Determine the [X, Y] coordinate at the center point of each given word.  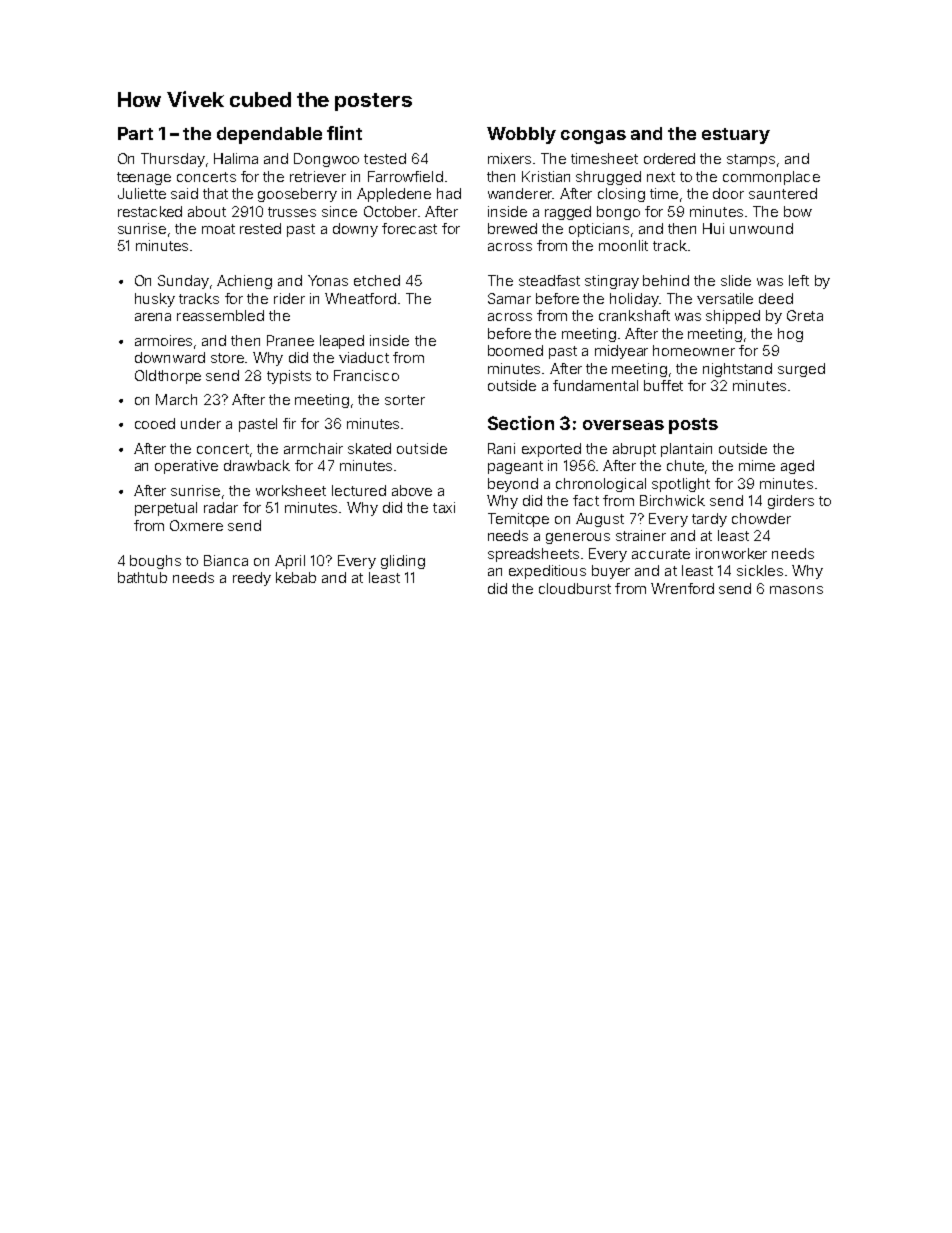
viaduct [364, 357]
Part [135, 133]
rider [289, 298]
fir [289, 423]
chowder [761, 518]
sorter [405, 400]
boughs [155, 562]
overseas [623, 425]
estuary [736, 136]
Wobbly [521, 135]
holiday [634, 300]
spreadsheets [533, 555]
